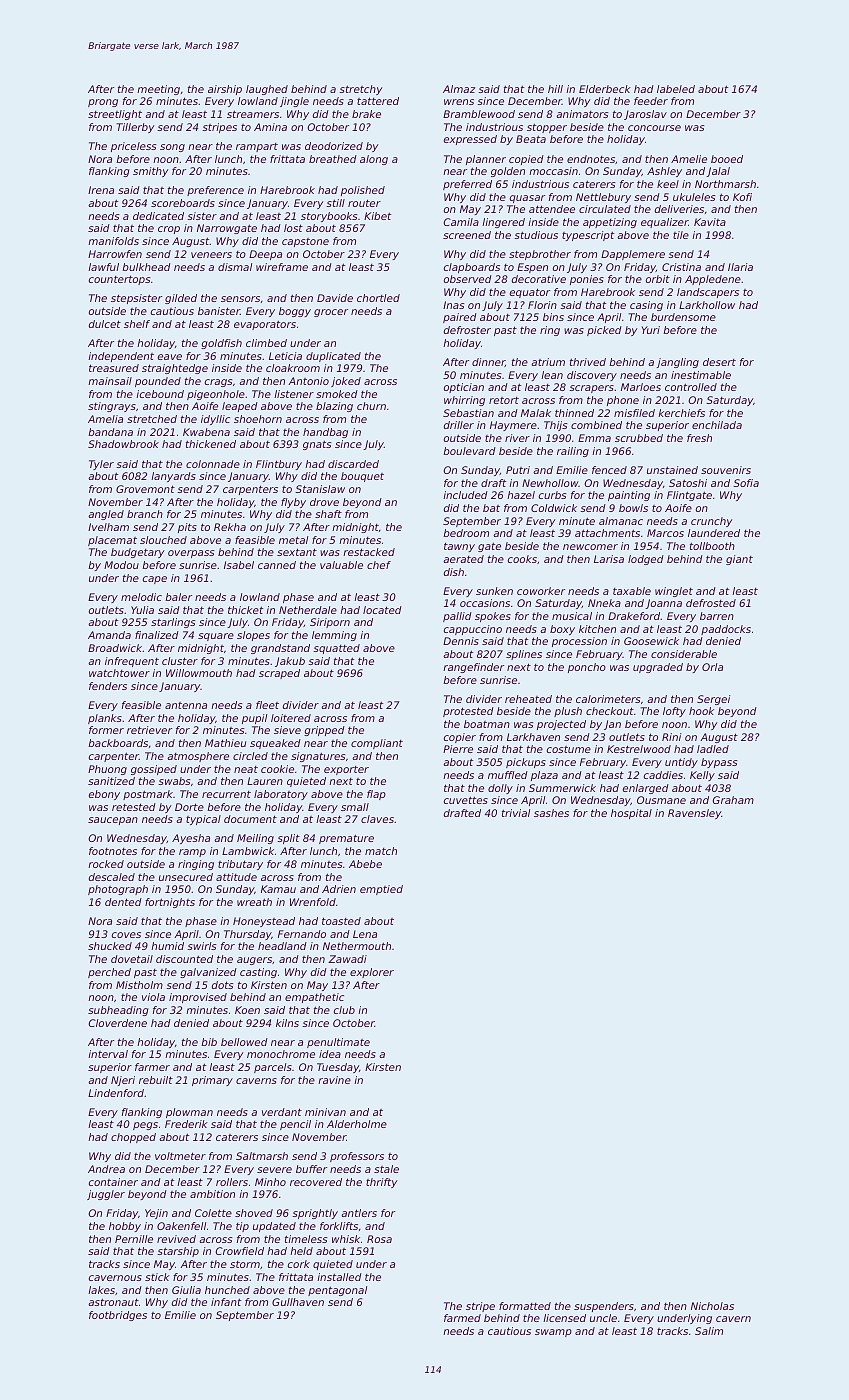  Describe the element at coordinates (709, 1331) in the page. I see `Salim` at that location.
